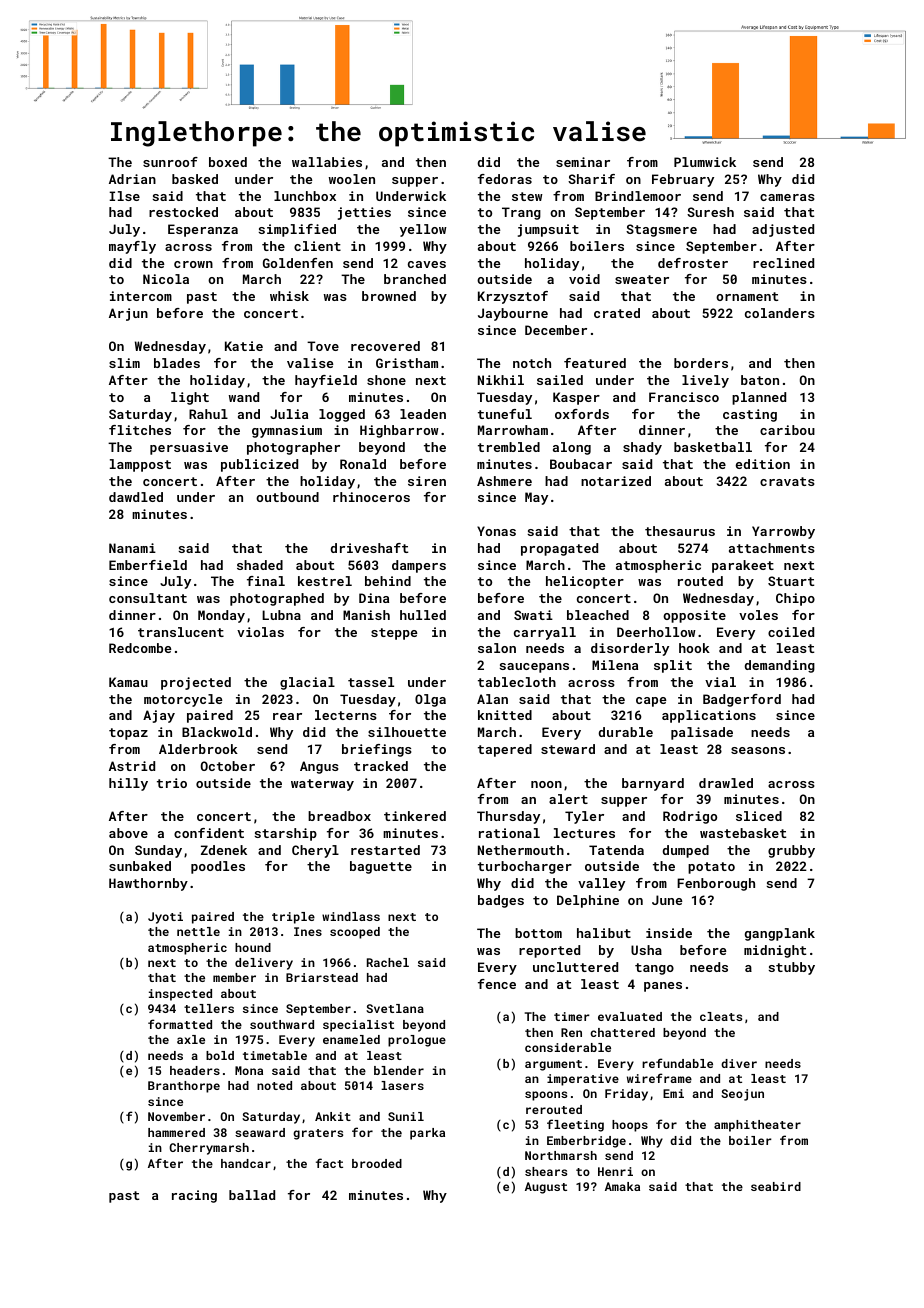  What do you see at coordinates (521, 850) in the screenshot?
I see `Nethermouth` at bounding box center [521, 850].
